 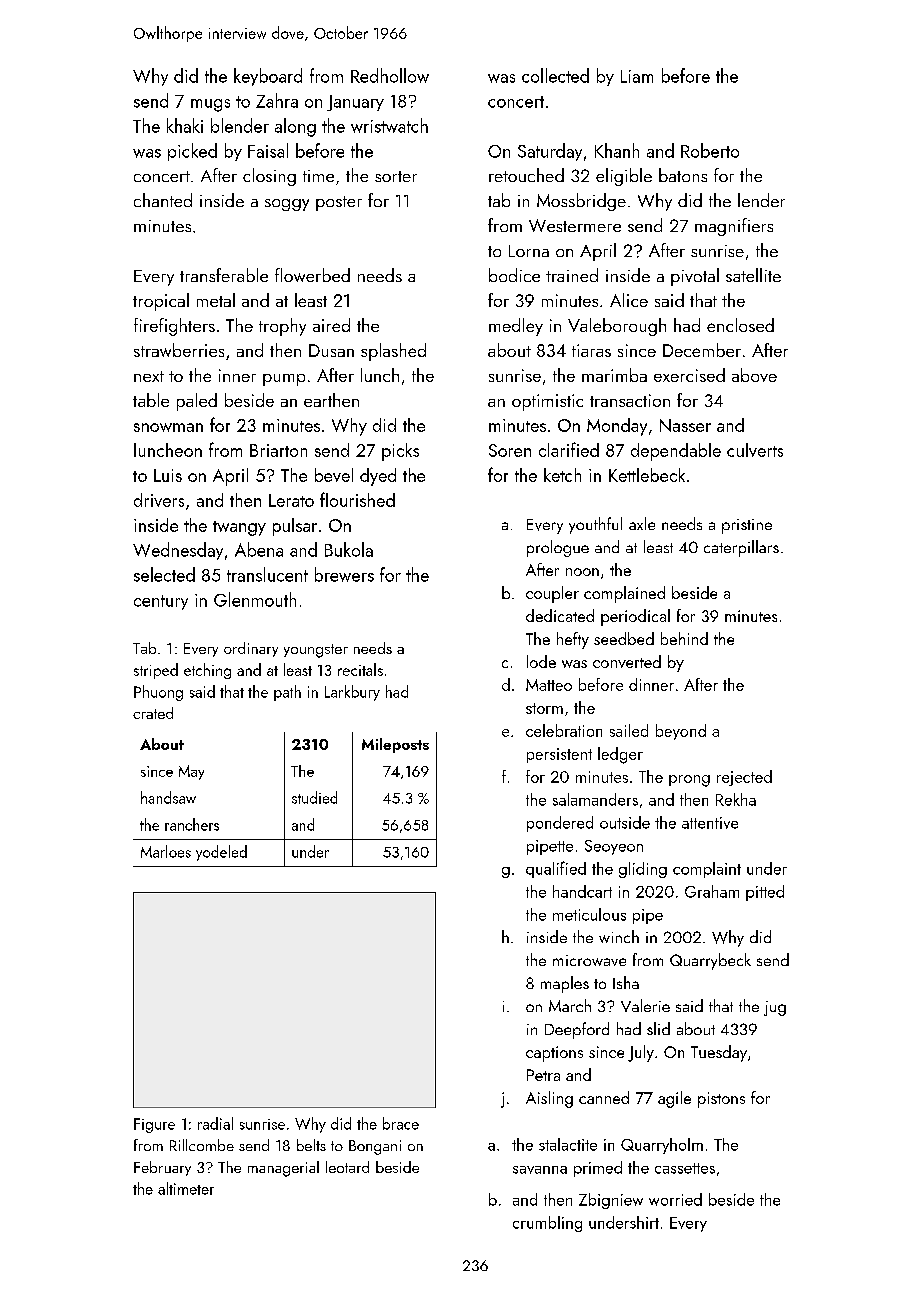 I want to click on Redhollow, so click(x=390, y=75).
